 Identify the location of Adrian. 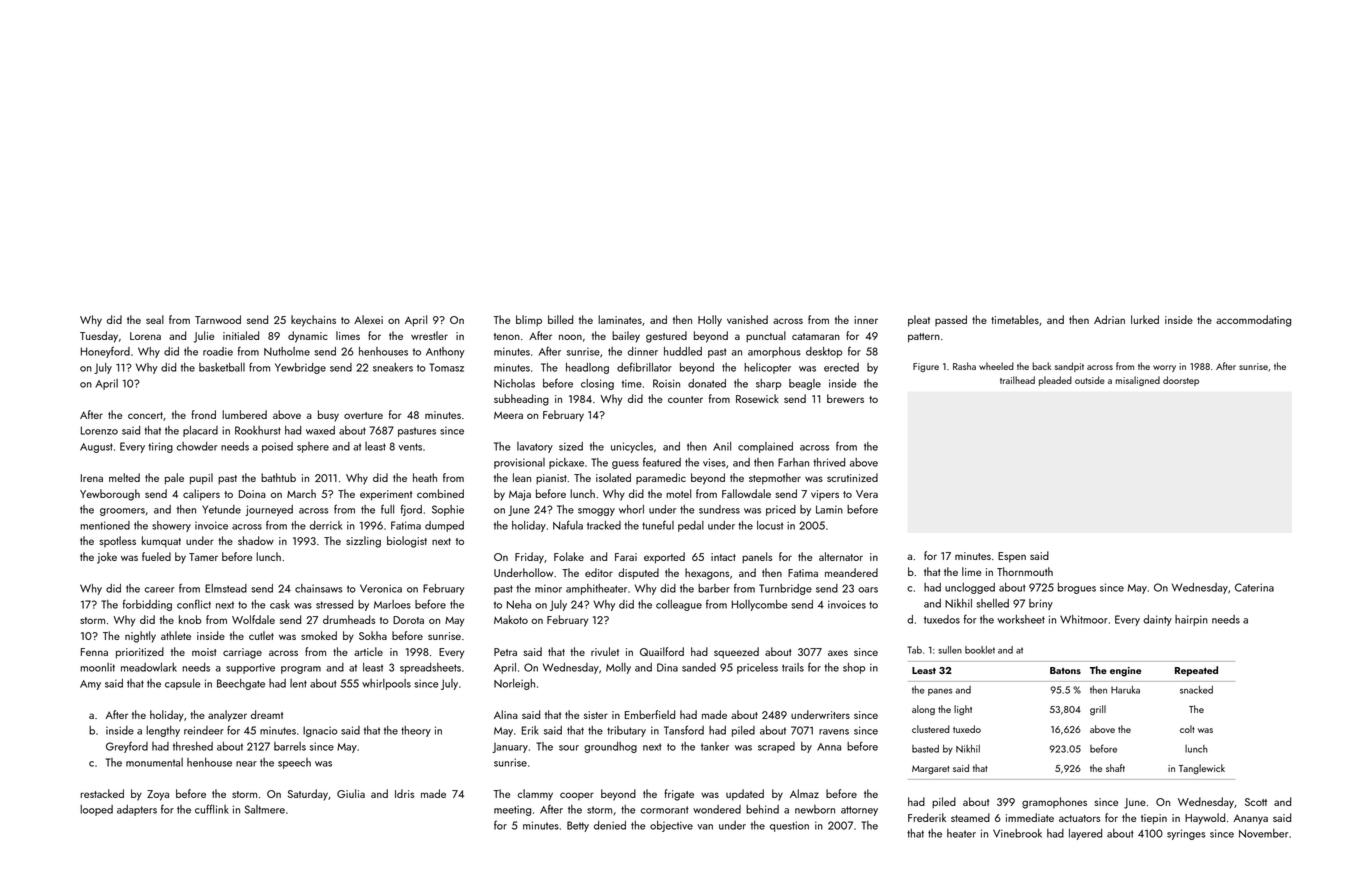
(1109, 319).
